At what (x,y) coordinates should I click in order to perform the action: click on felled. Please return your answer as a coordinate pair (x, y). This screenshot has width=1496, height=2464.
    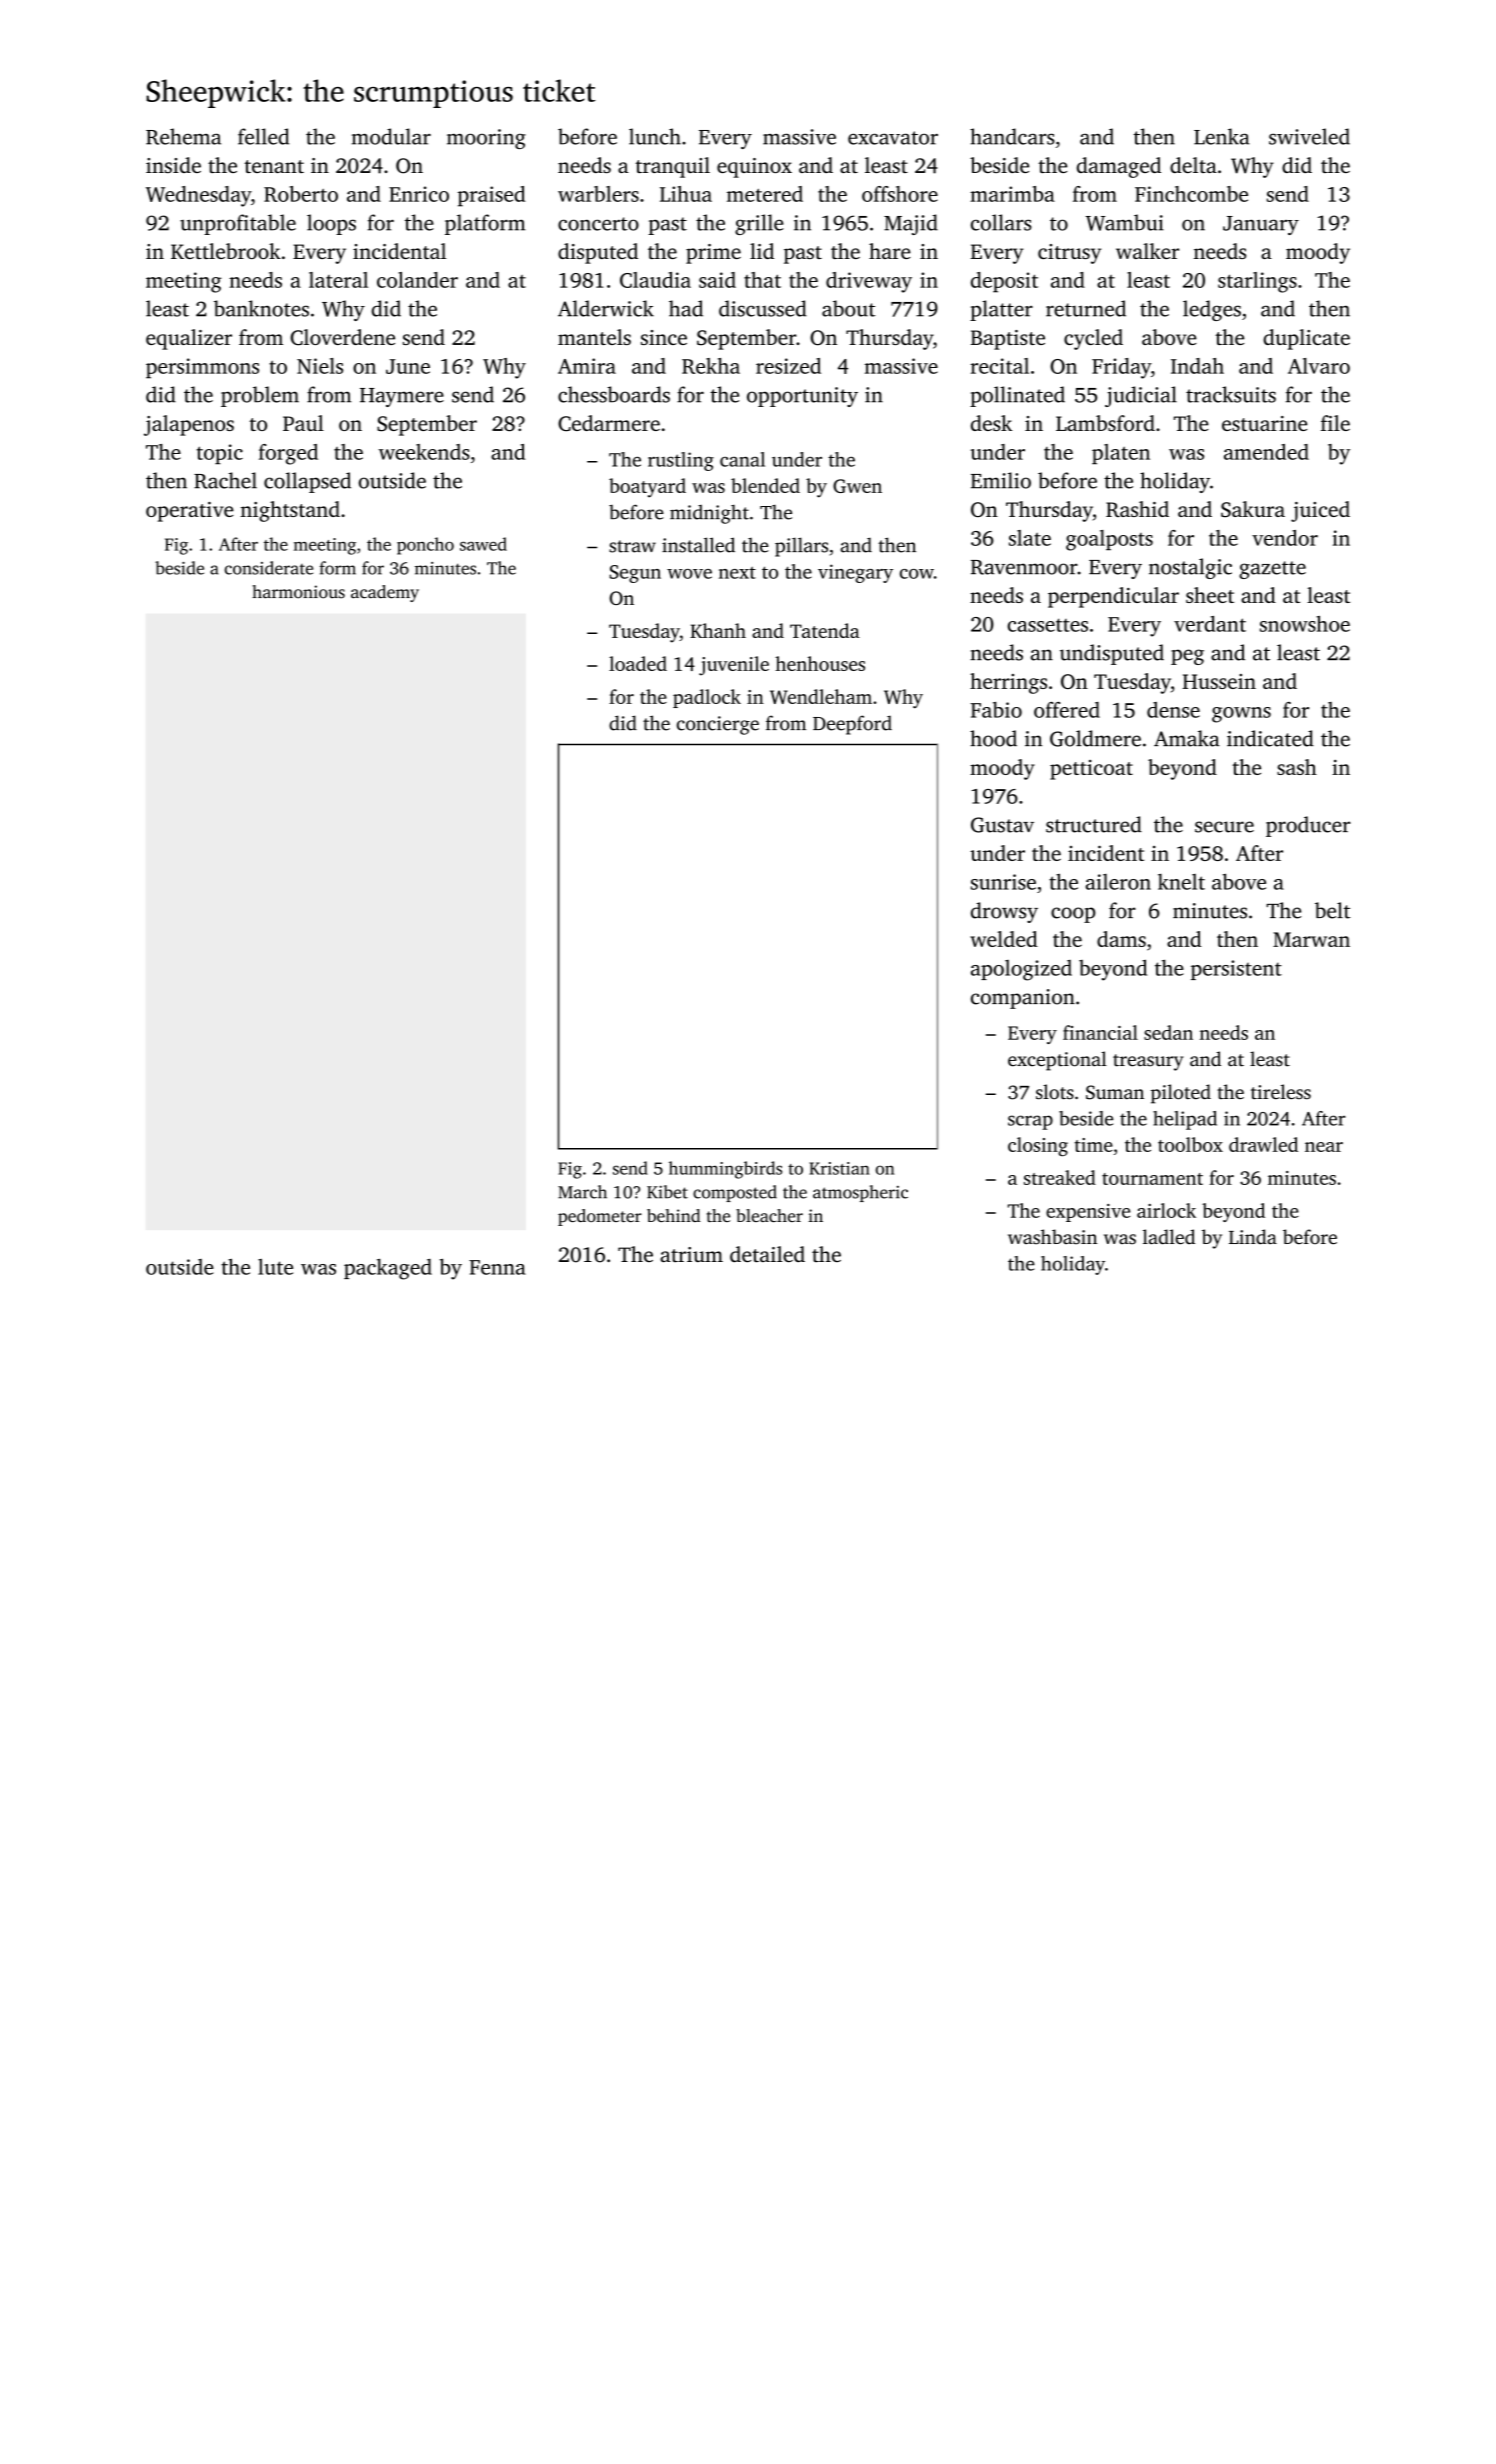
    Looking at the image, I should click on (263, 136).
